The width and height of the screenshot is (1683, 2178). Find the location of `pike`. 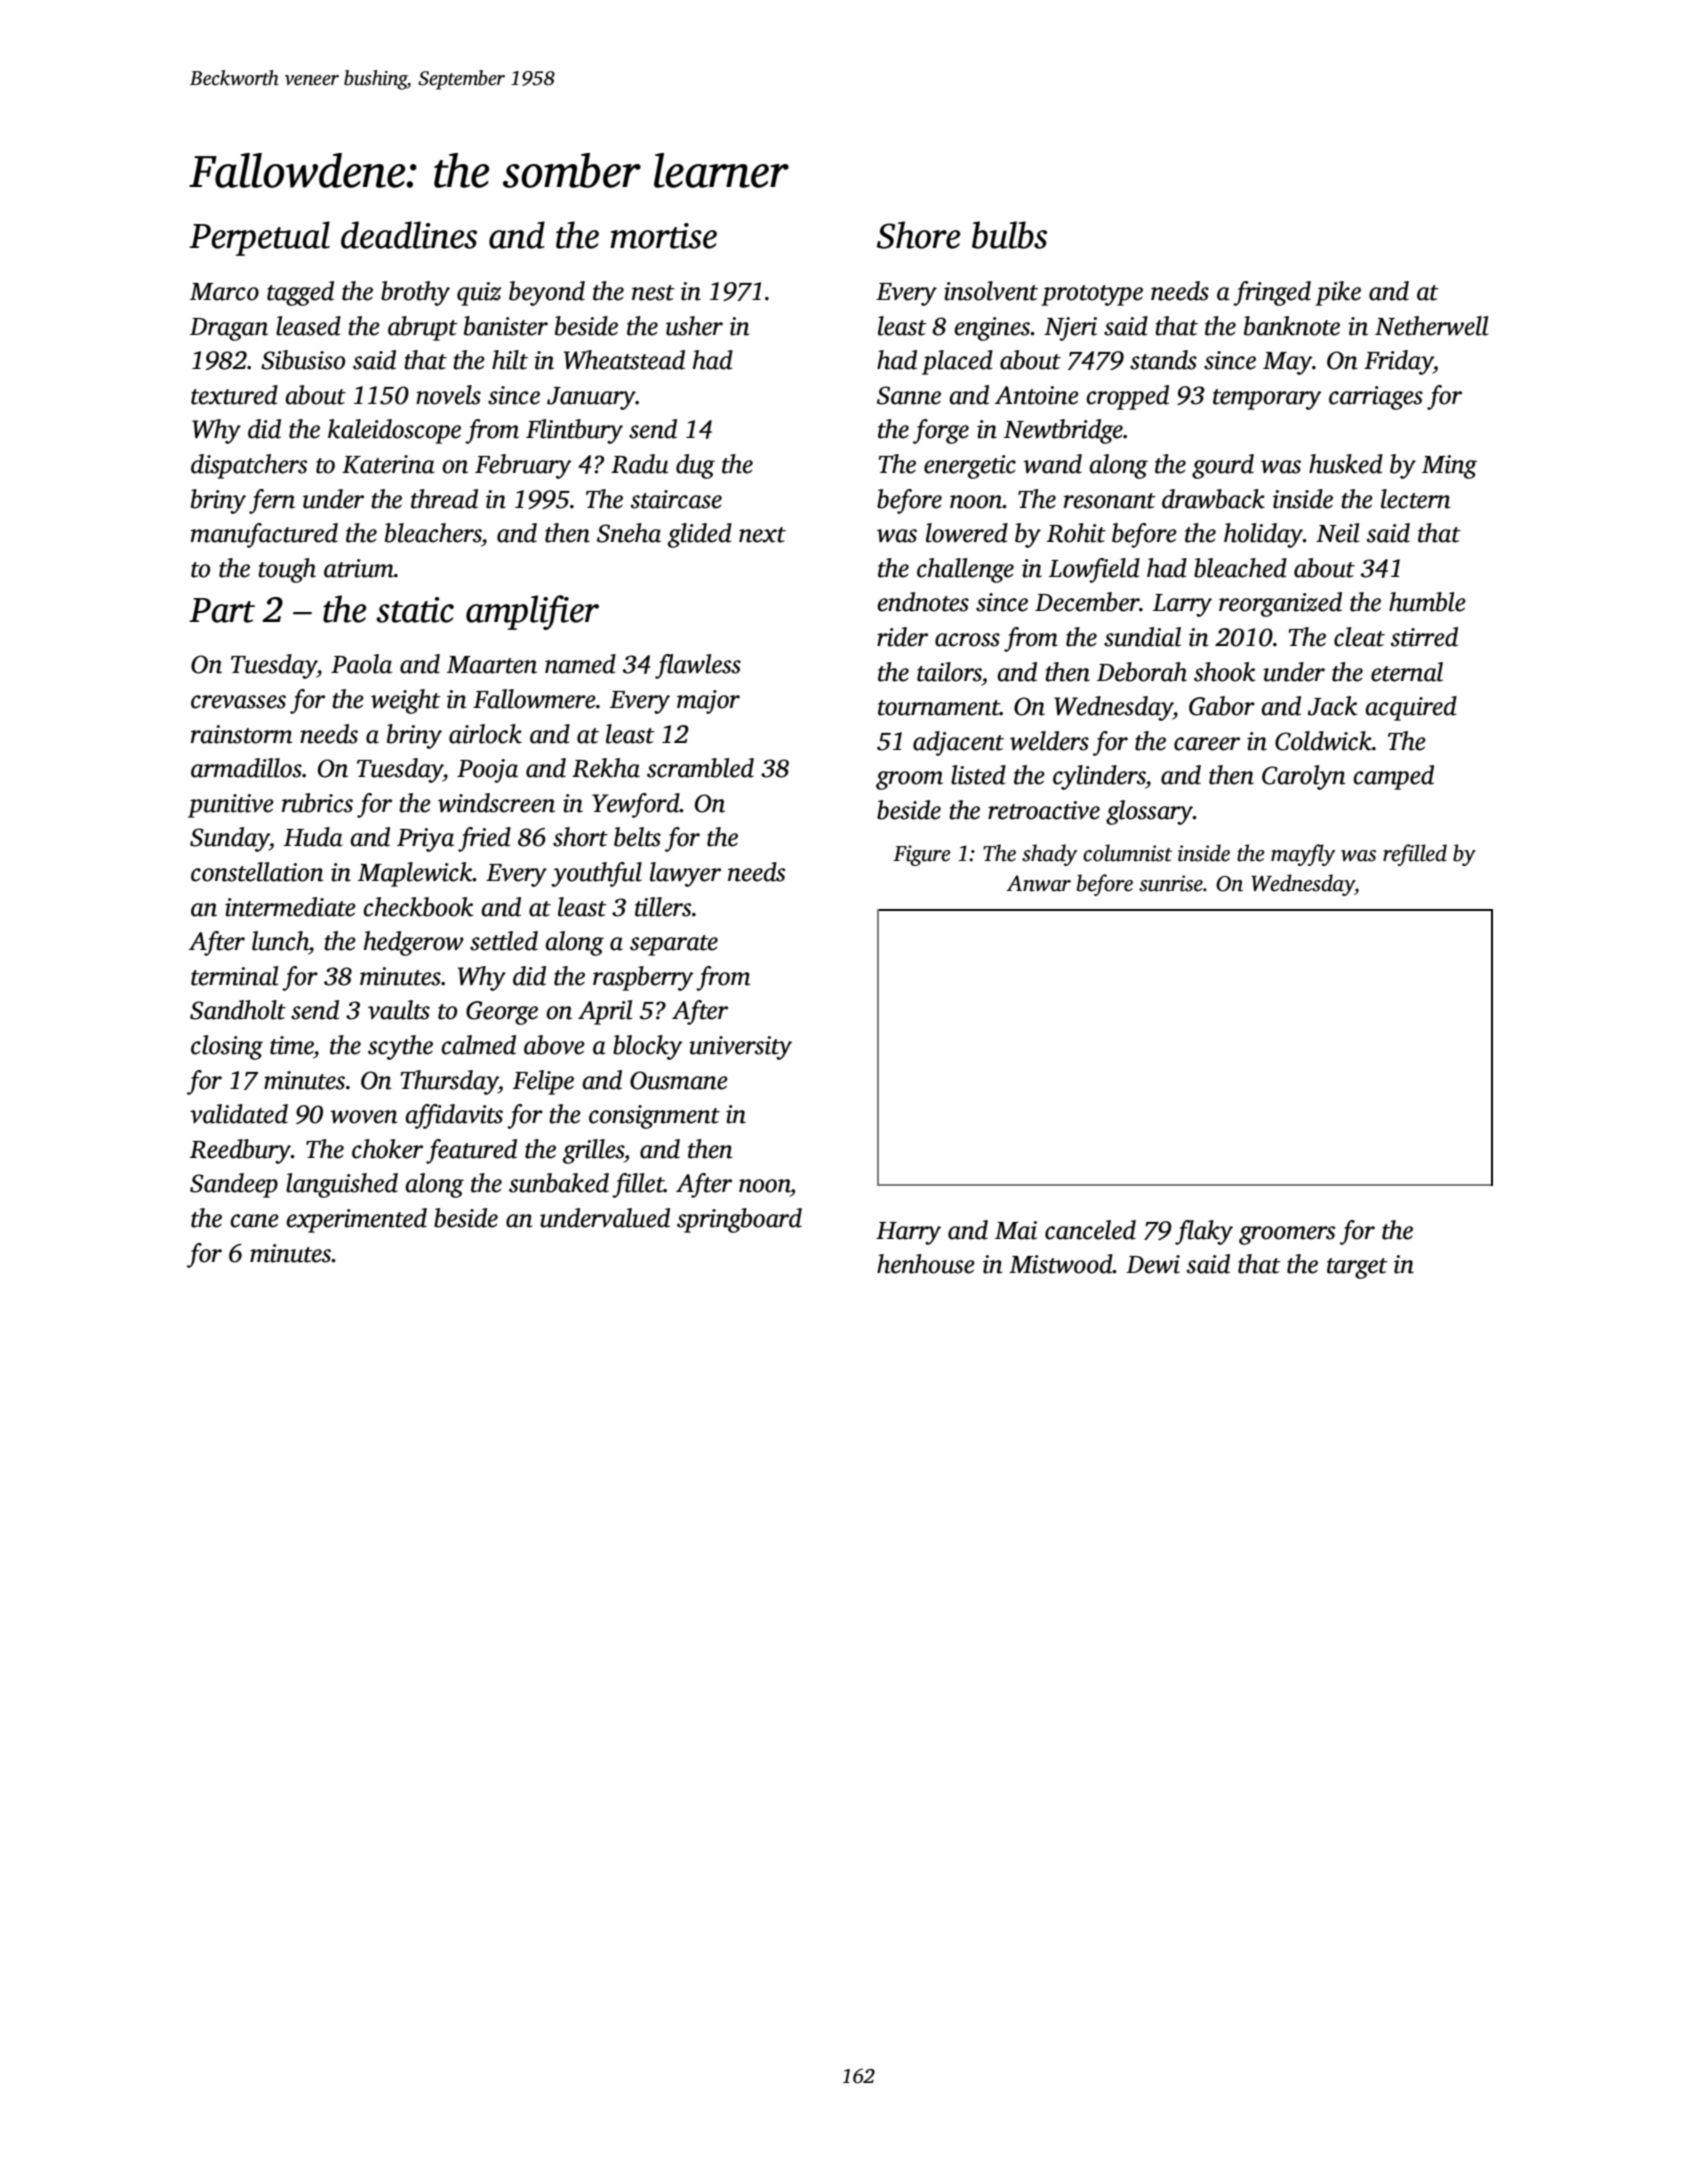

pike is located at coordinates (1338, 293).
